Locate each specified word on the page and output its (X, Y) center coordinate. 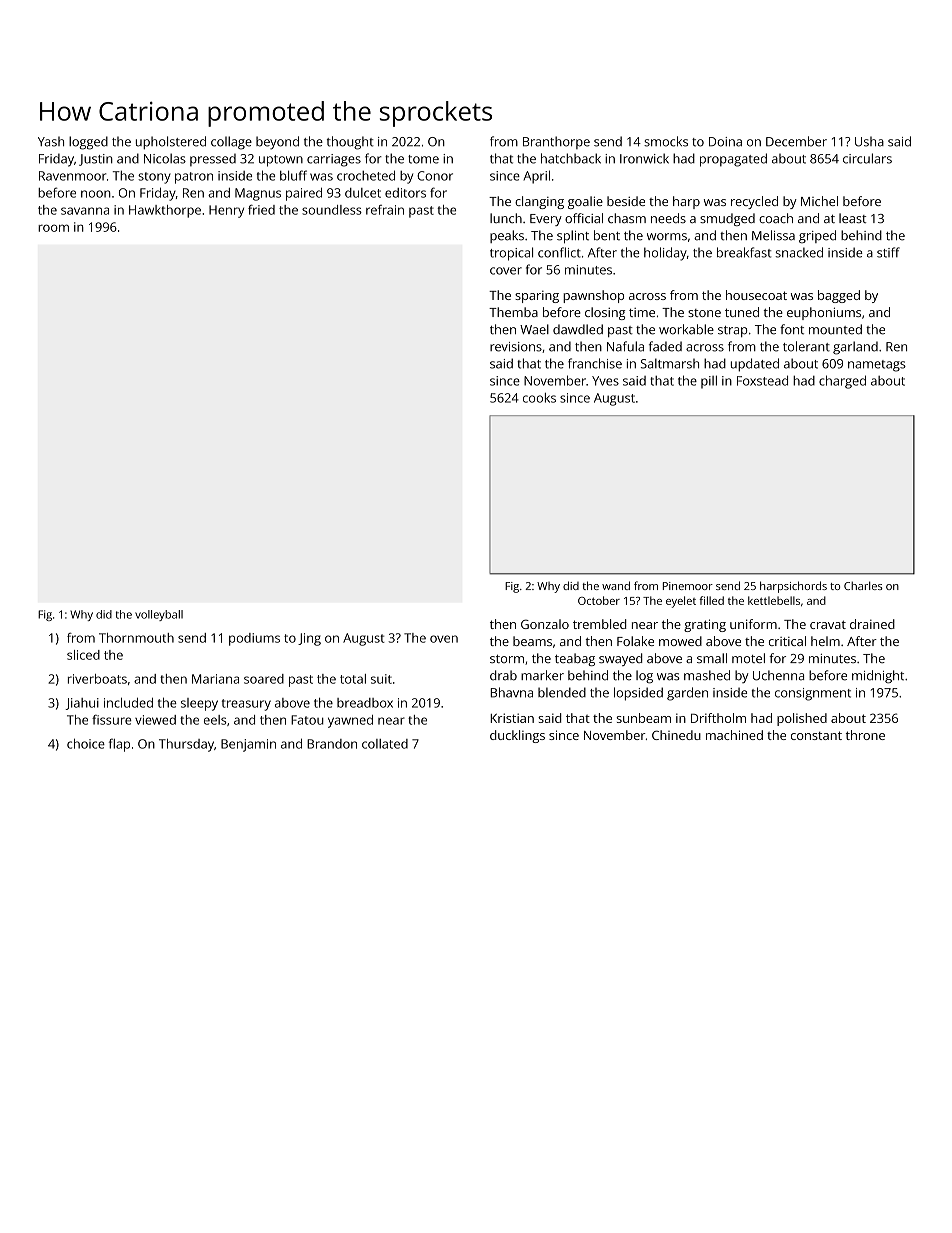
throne (865, 735)
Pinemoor (688, 586)
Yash (51, 141)
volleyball (159, 615)
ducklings (517, 736)
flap (119, 745)
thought (350, 143)
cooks (539, 398)
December (796, 141)
